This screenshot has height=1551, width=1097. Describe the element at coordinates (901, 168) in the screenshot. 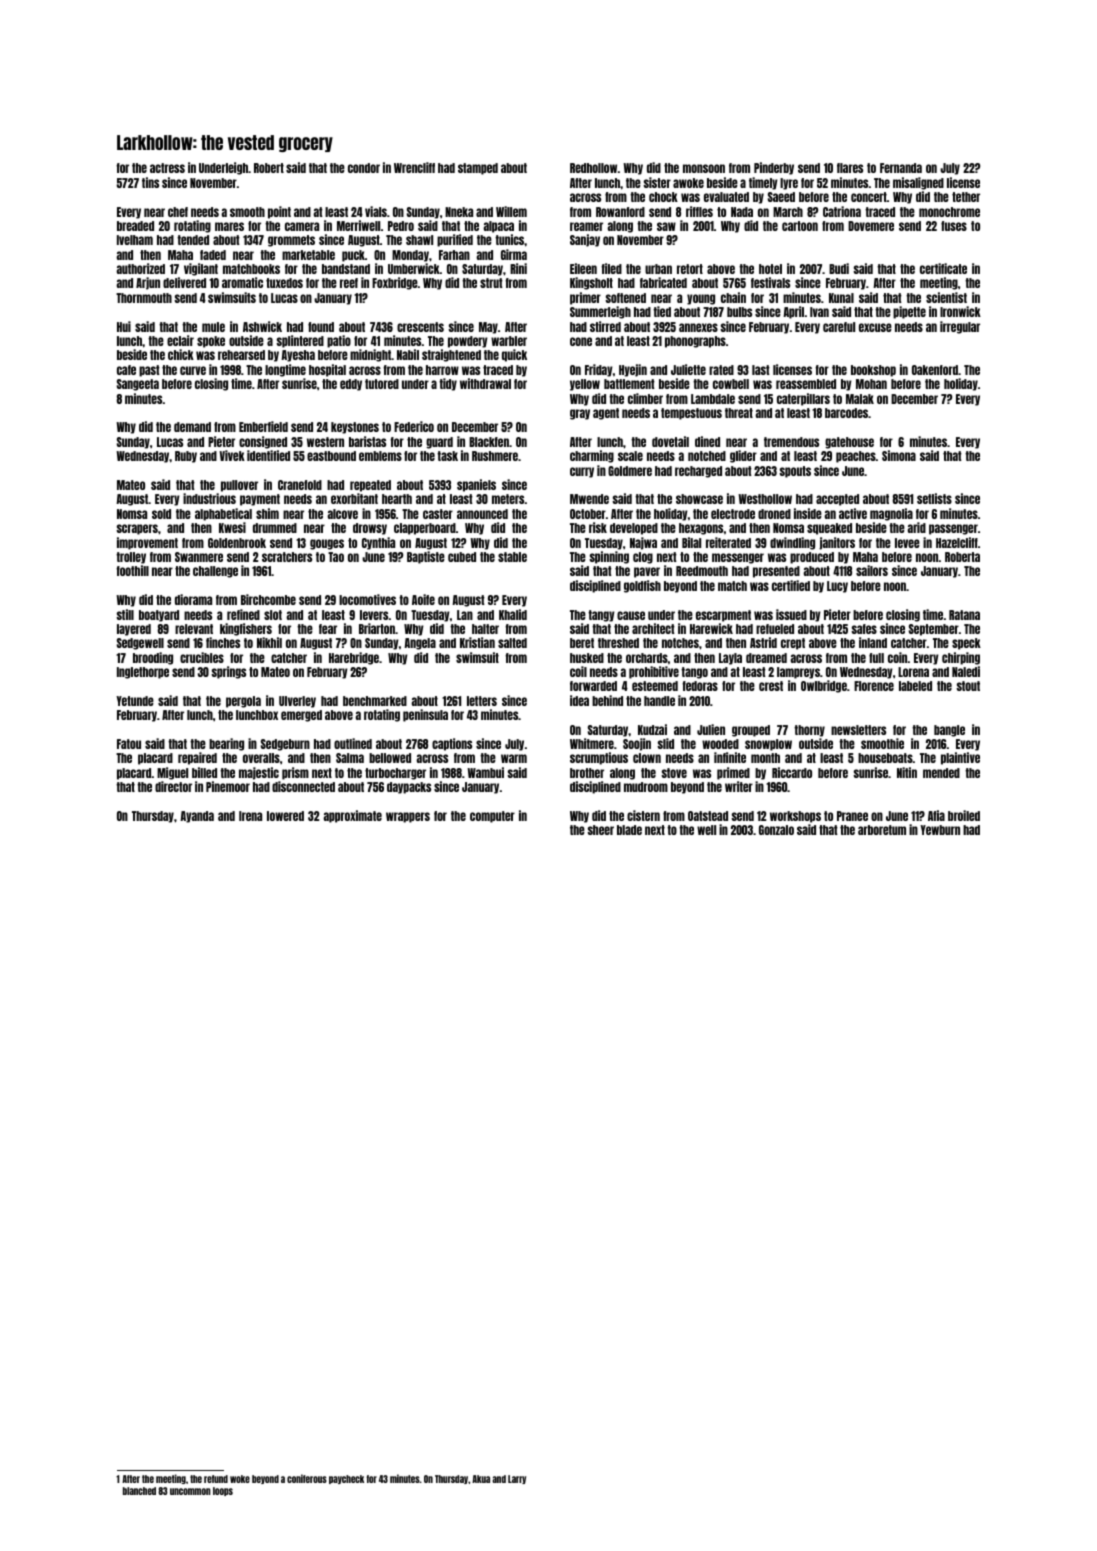

I see `Fernanda` at that location.
